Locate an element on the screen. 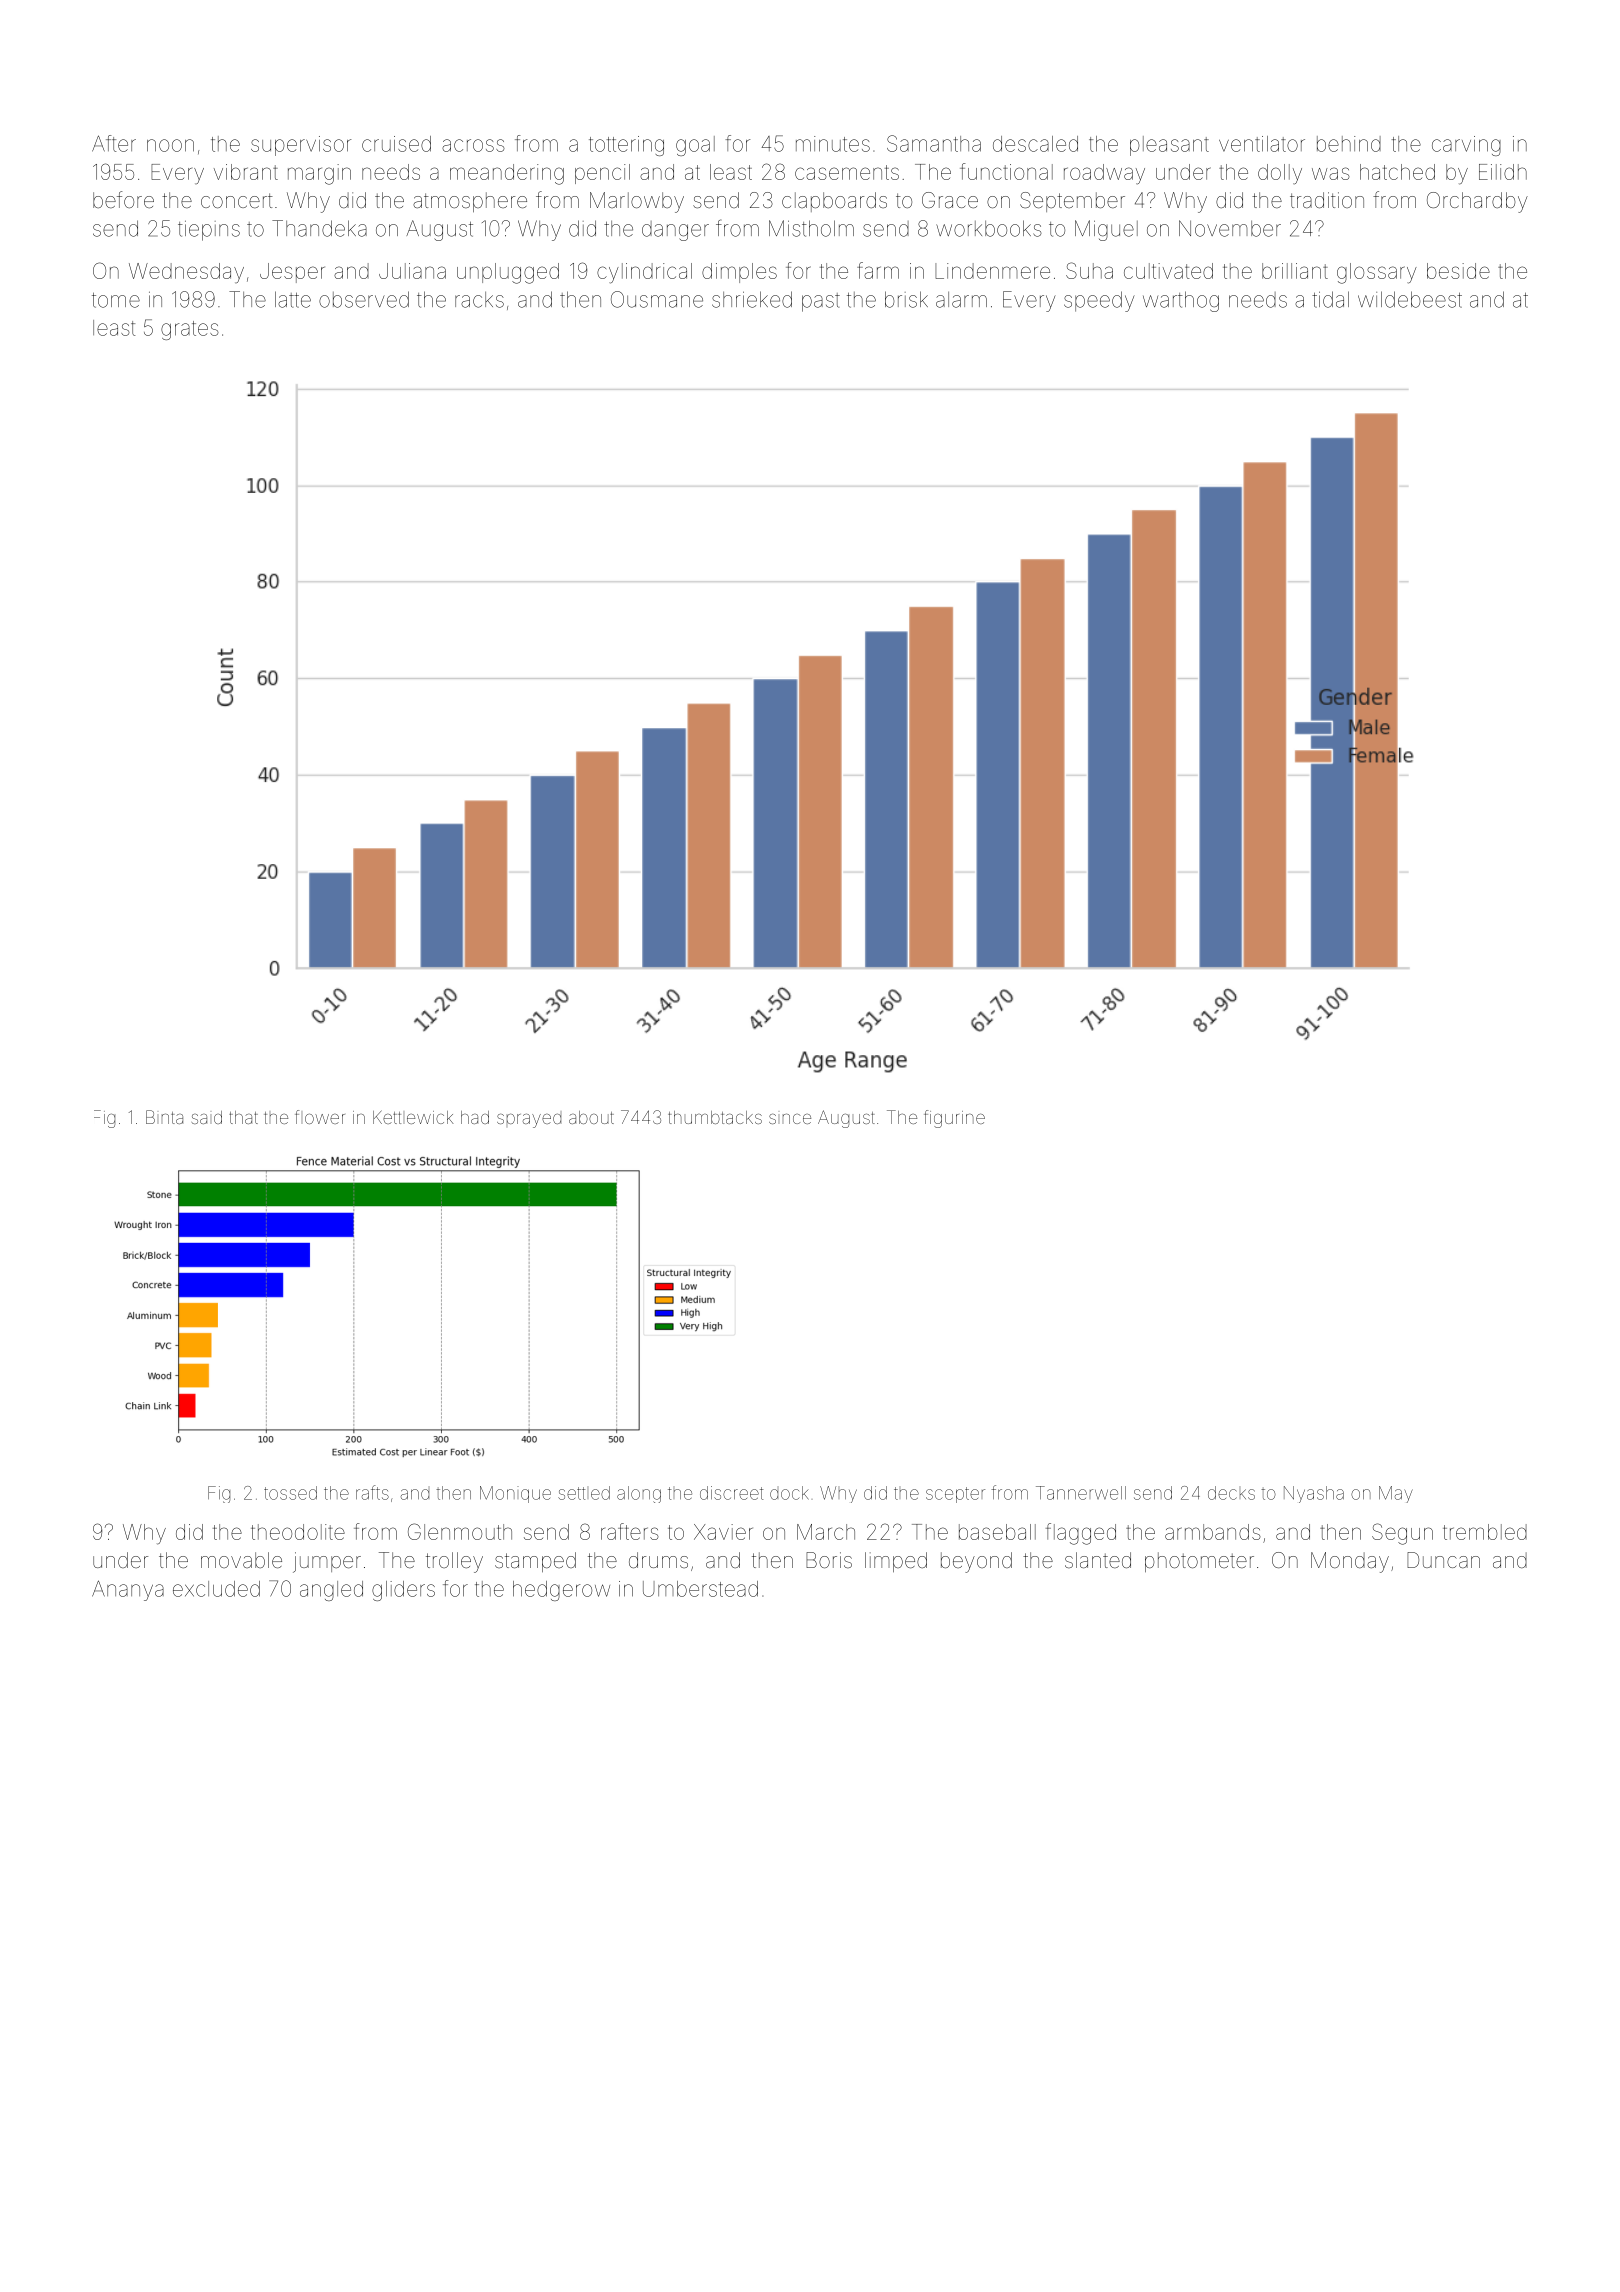 Image resolution: width=1620 pixels, height=2292 pixels. Umberstead is located at coordinates (700, 1589).
